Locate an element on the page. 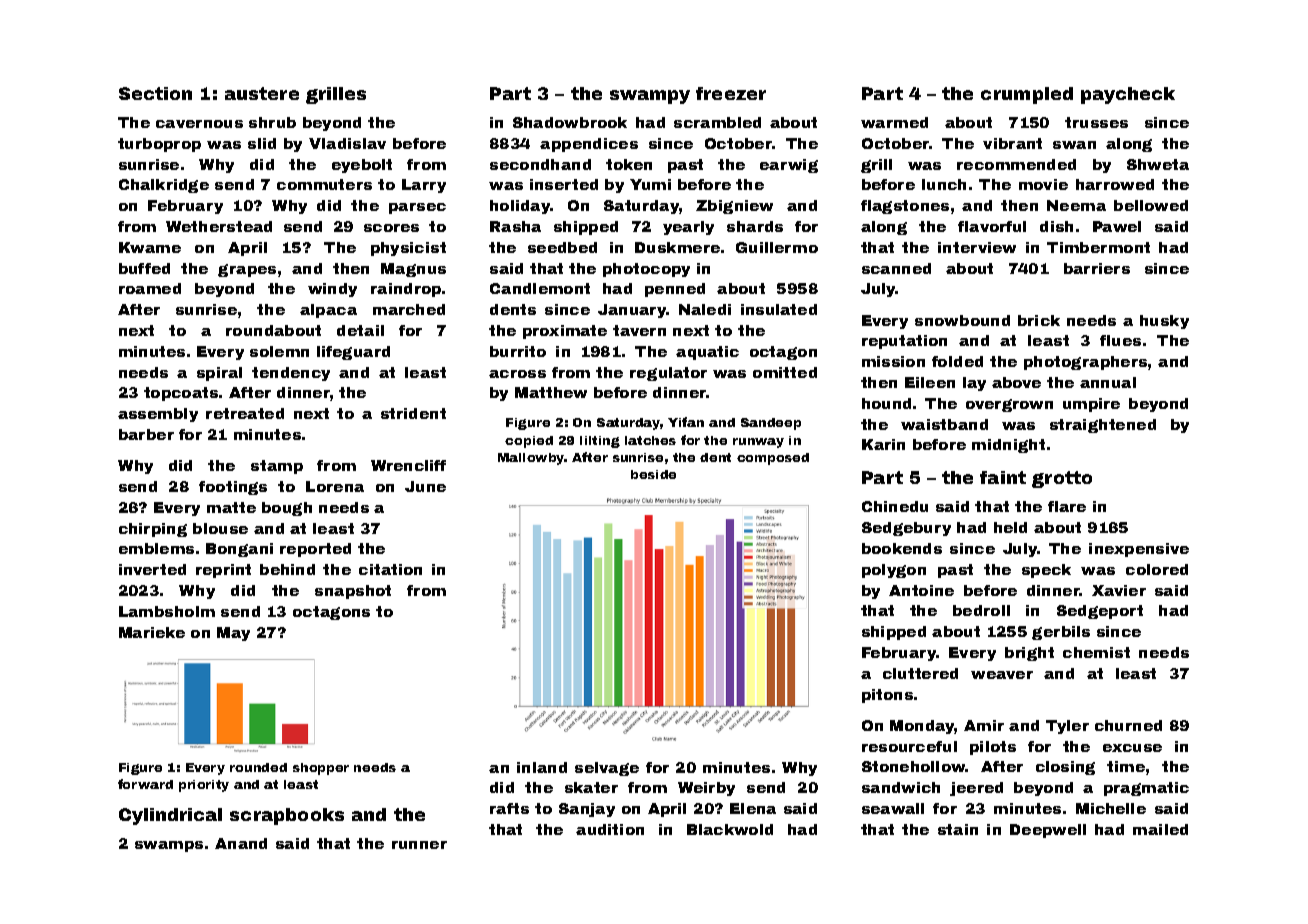 The image size is (1308, 924). Candlemont is located at coordinates (540, 288).
